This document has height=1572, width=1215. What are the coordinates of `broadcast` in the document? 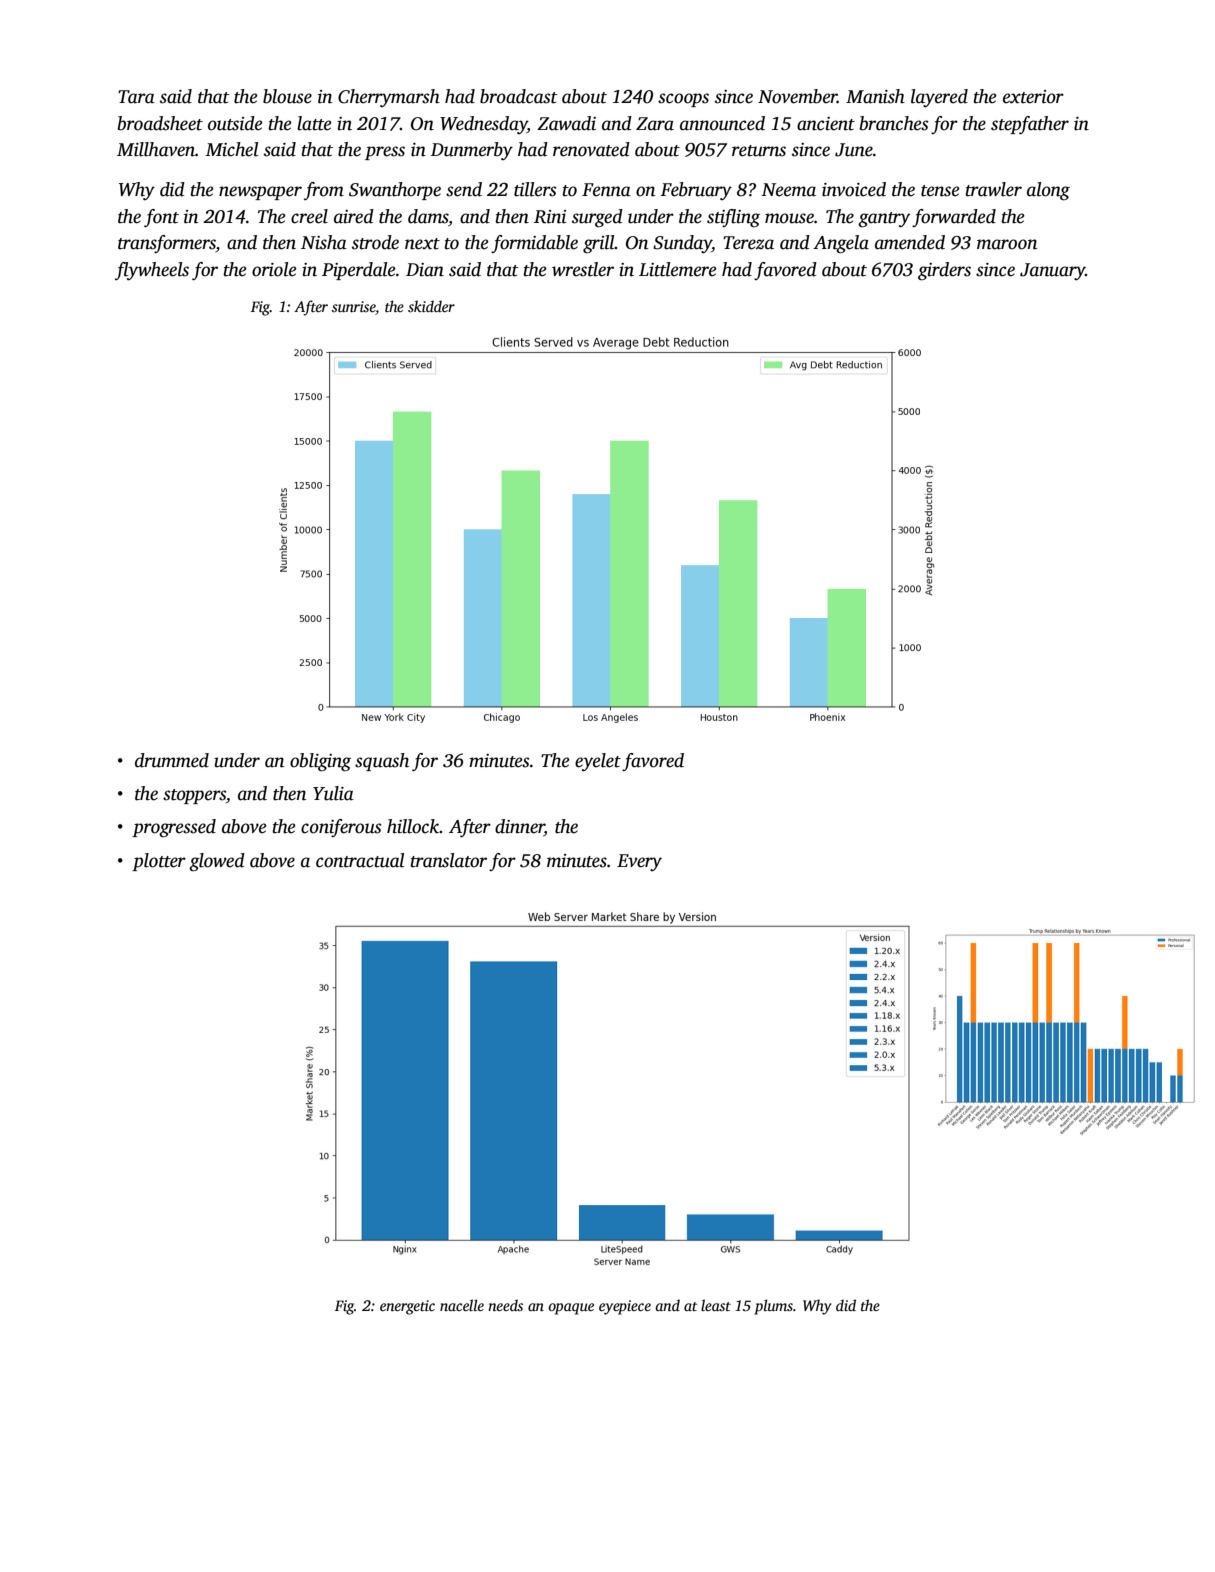 It's located at (519, 96).
